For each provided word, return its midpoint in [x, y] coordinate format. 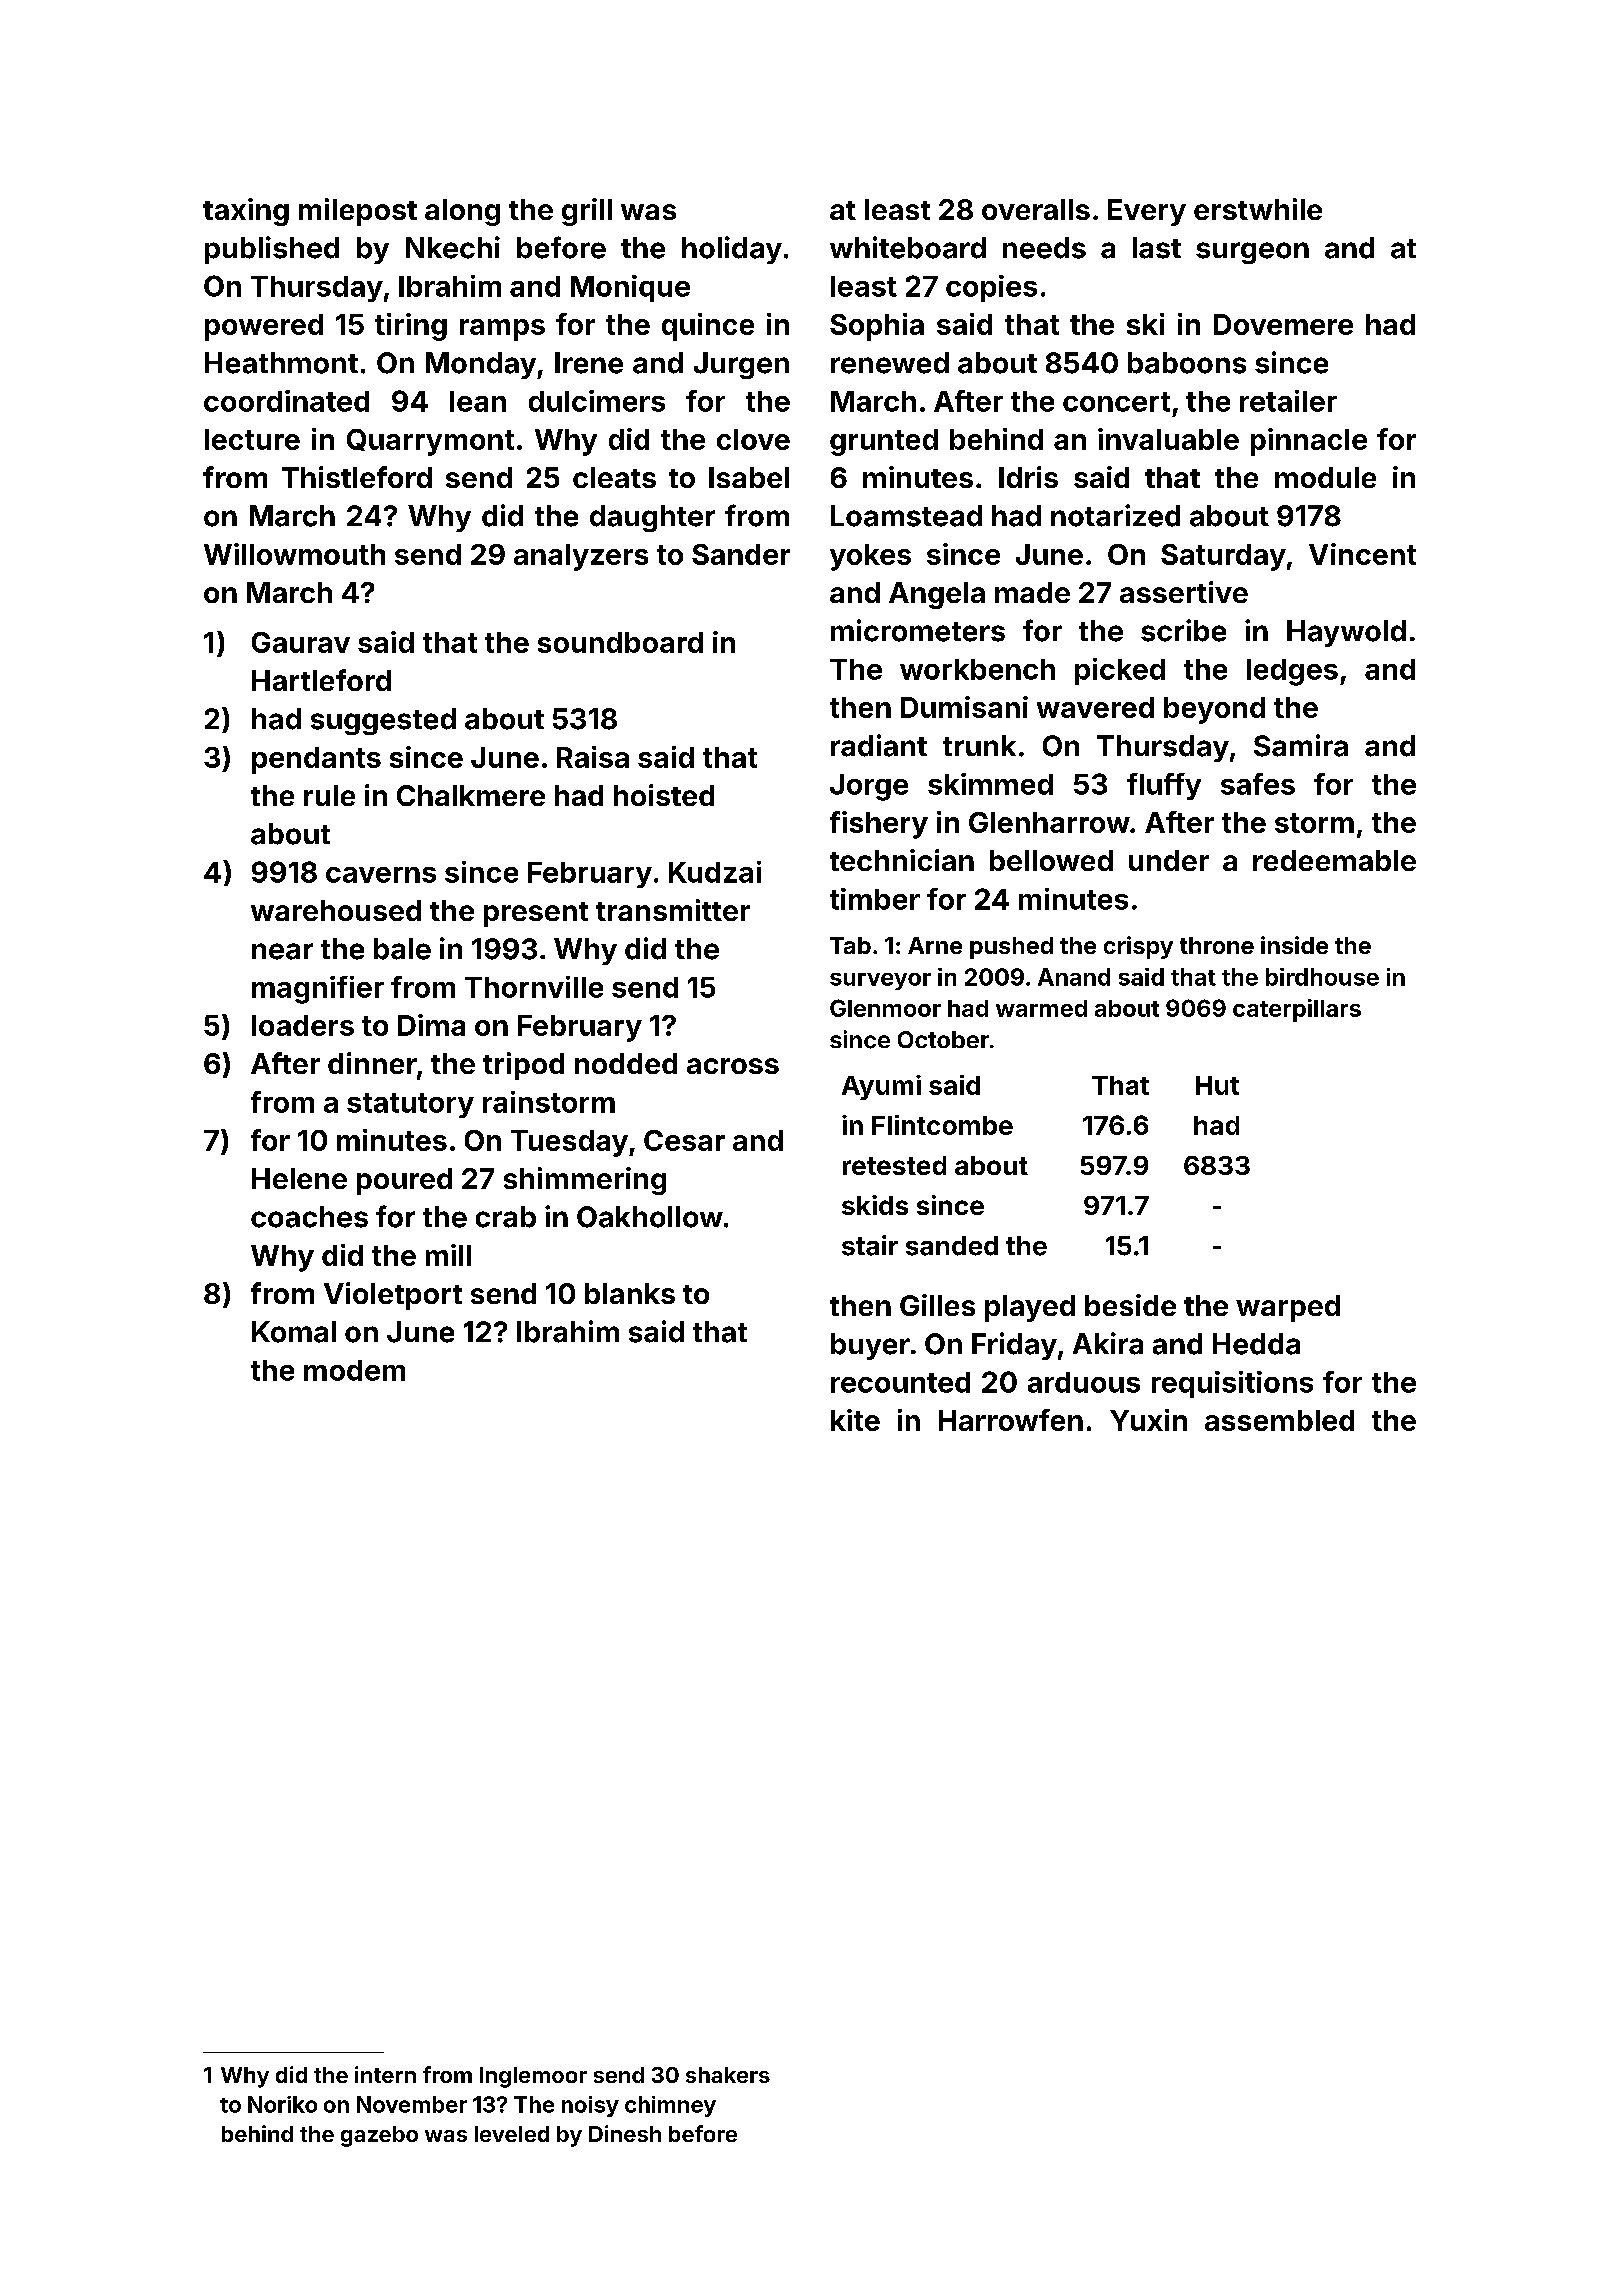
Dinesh [625, 2133]
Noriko [282, 2104]
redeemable [1334, 860]
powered [264, 327]
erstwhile [1258, 209]
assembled [1279, 1420]
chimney [670, 2106]
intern [385, 2074]
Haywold [1346, 633]
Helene [299, 1178]
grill [587, 212]
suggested [383, 721]
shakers [728, 2075]
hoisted [664, 795]
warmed [1041, 1008]
